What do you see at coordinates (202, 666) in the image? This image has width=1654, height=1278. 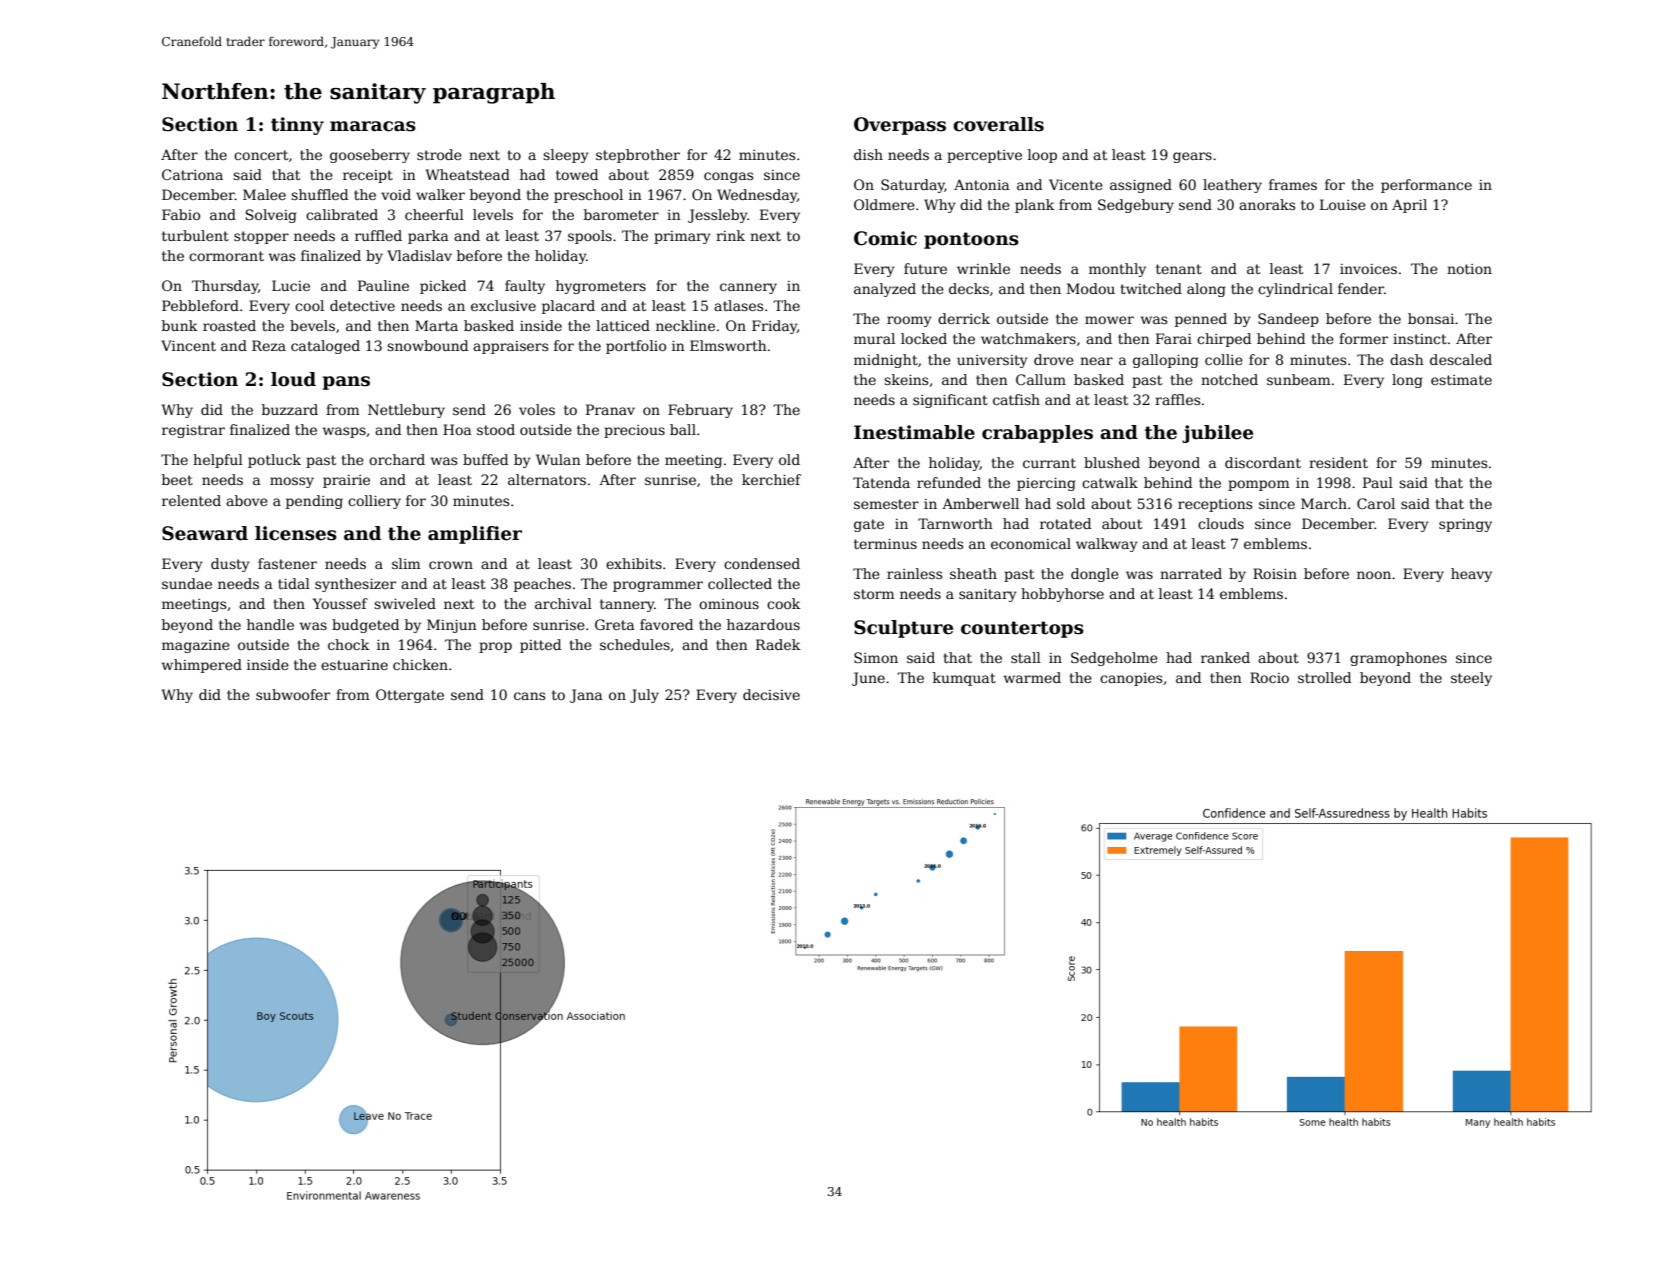 I see `whimpered` at bounding box center [202, 666].
